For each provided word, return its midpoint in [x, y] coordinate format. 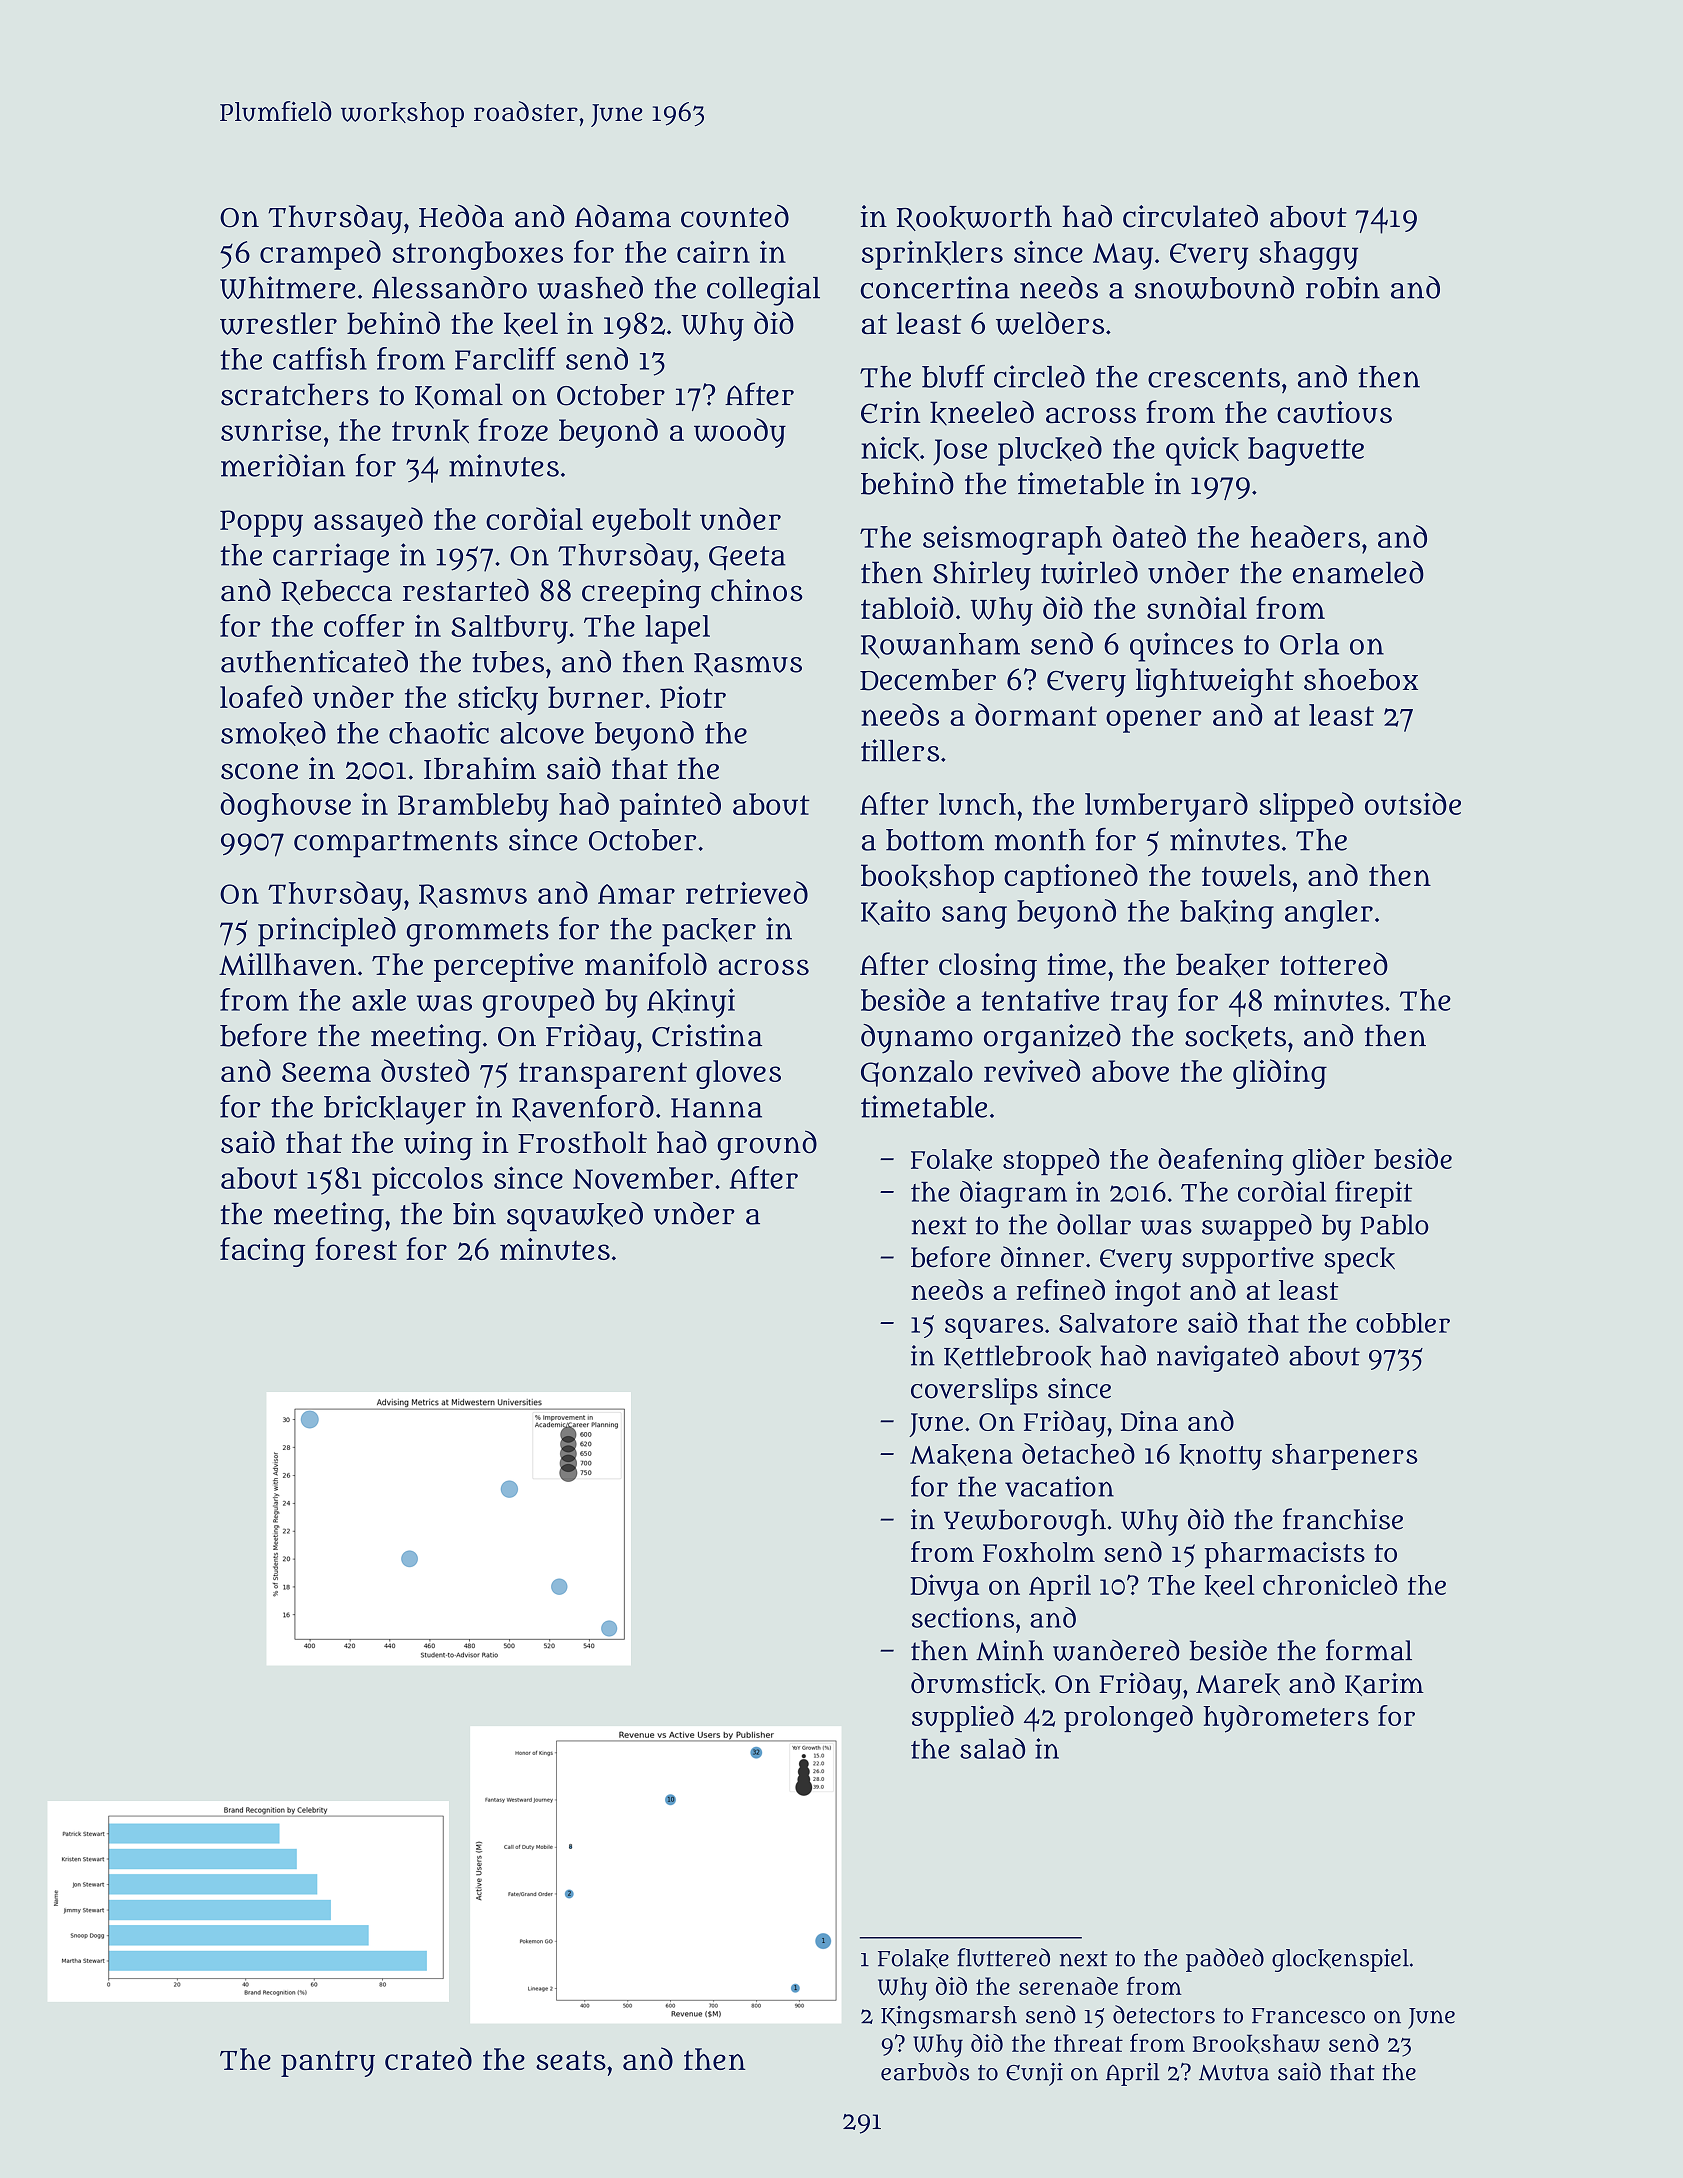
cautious [1334, 412]
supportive [1248, 1260]
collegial [763, 291]
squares [994, 1328]
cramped [320, 255]
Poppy [261, 523]
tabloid [907, 607]
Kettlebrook [1017, 1357]
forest [356, 1248]
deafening [1220, 1162]
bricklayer [395, 1110]
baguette [1306, 451]
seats [571, 2060]
